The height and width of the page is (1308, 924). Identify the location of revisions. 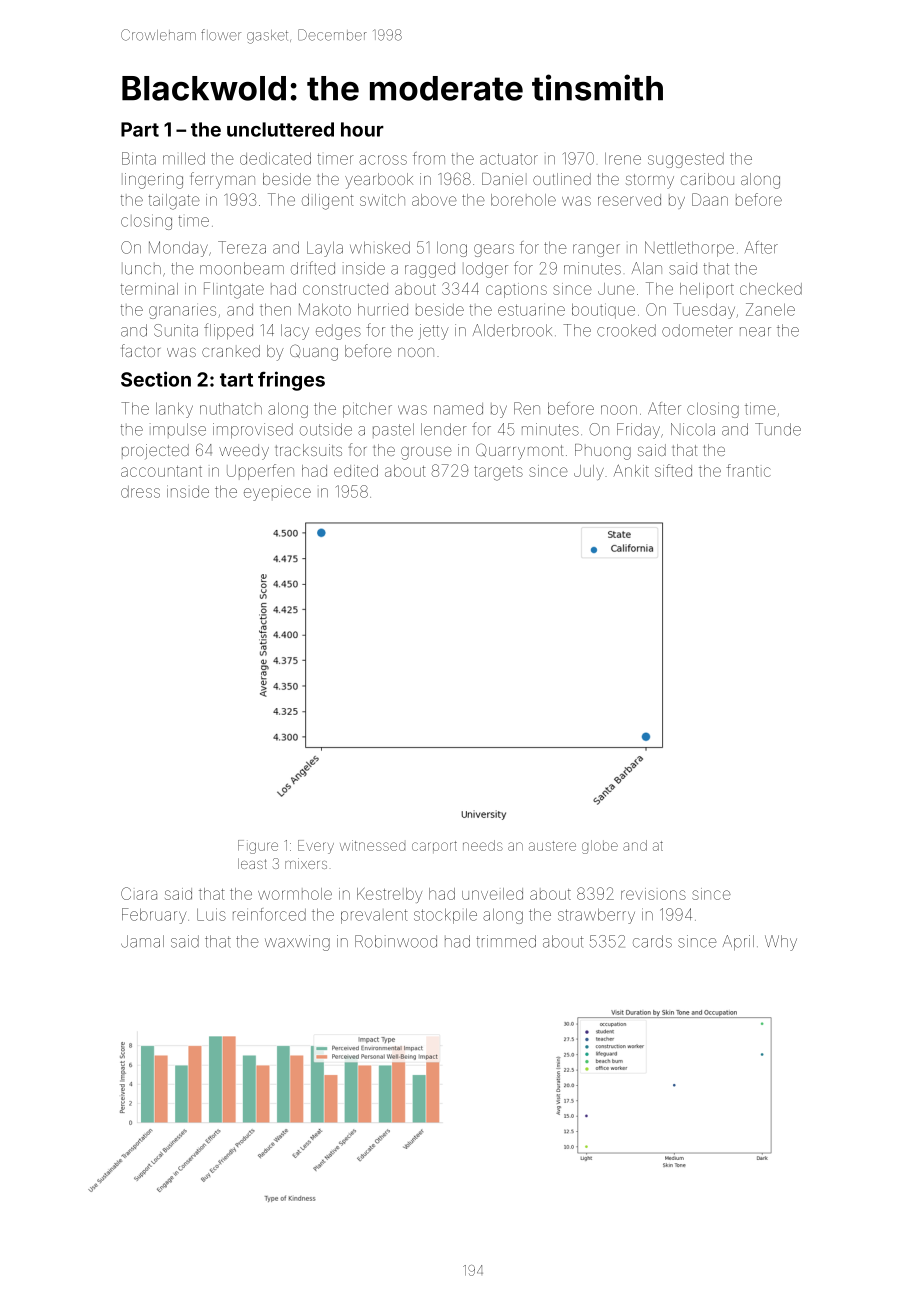
(653, 894).
